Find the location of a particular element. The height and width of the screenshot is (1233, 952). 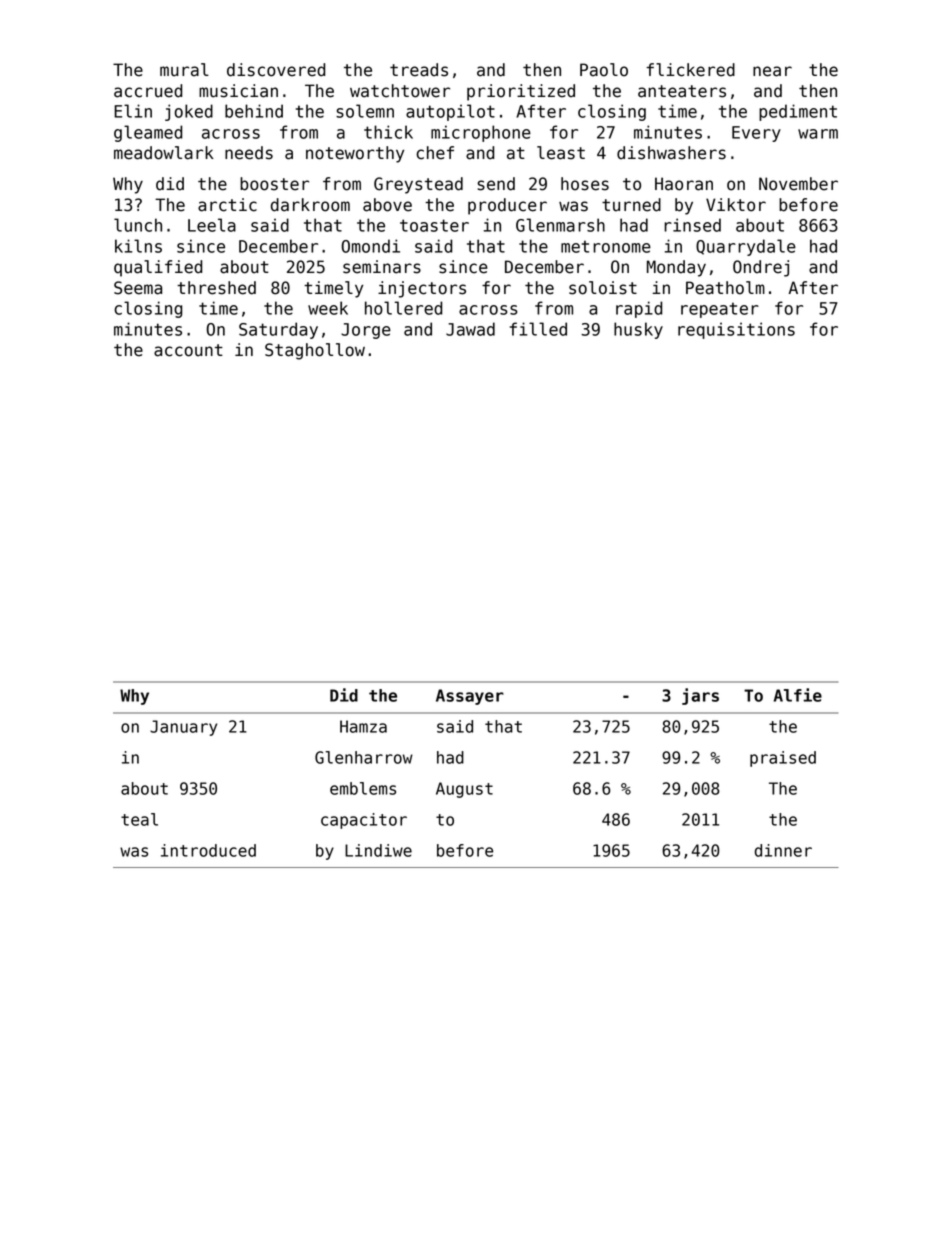

January is located at coordinates (183, 728).
